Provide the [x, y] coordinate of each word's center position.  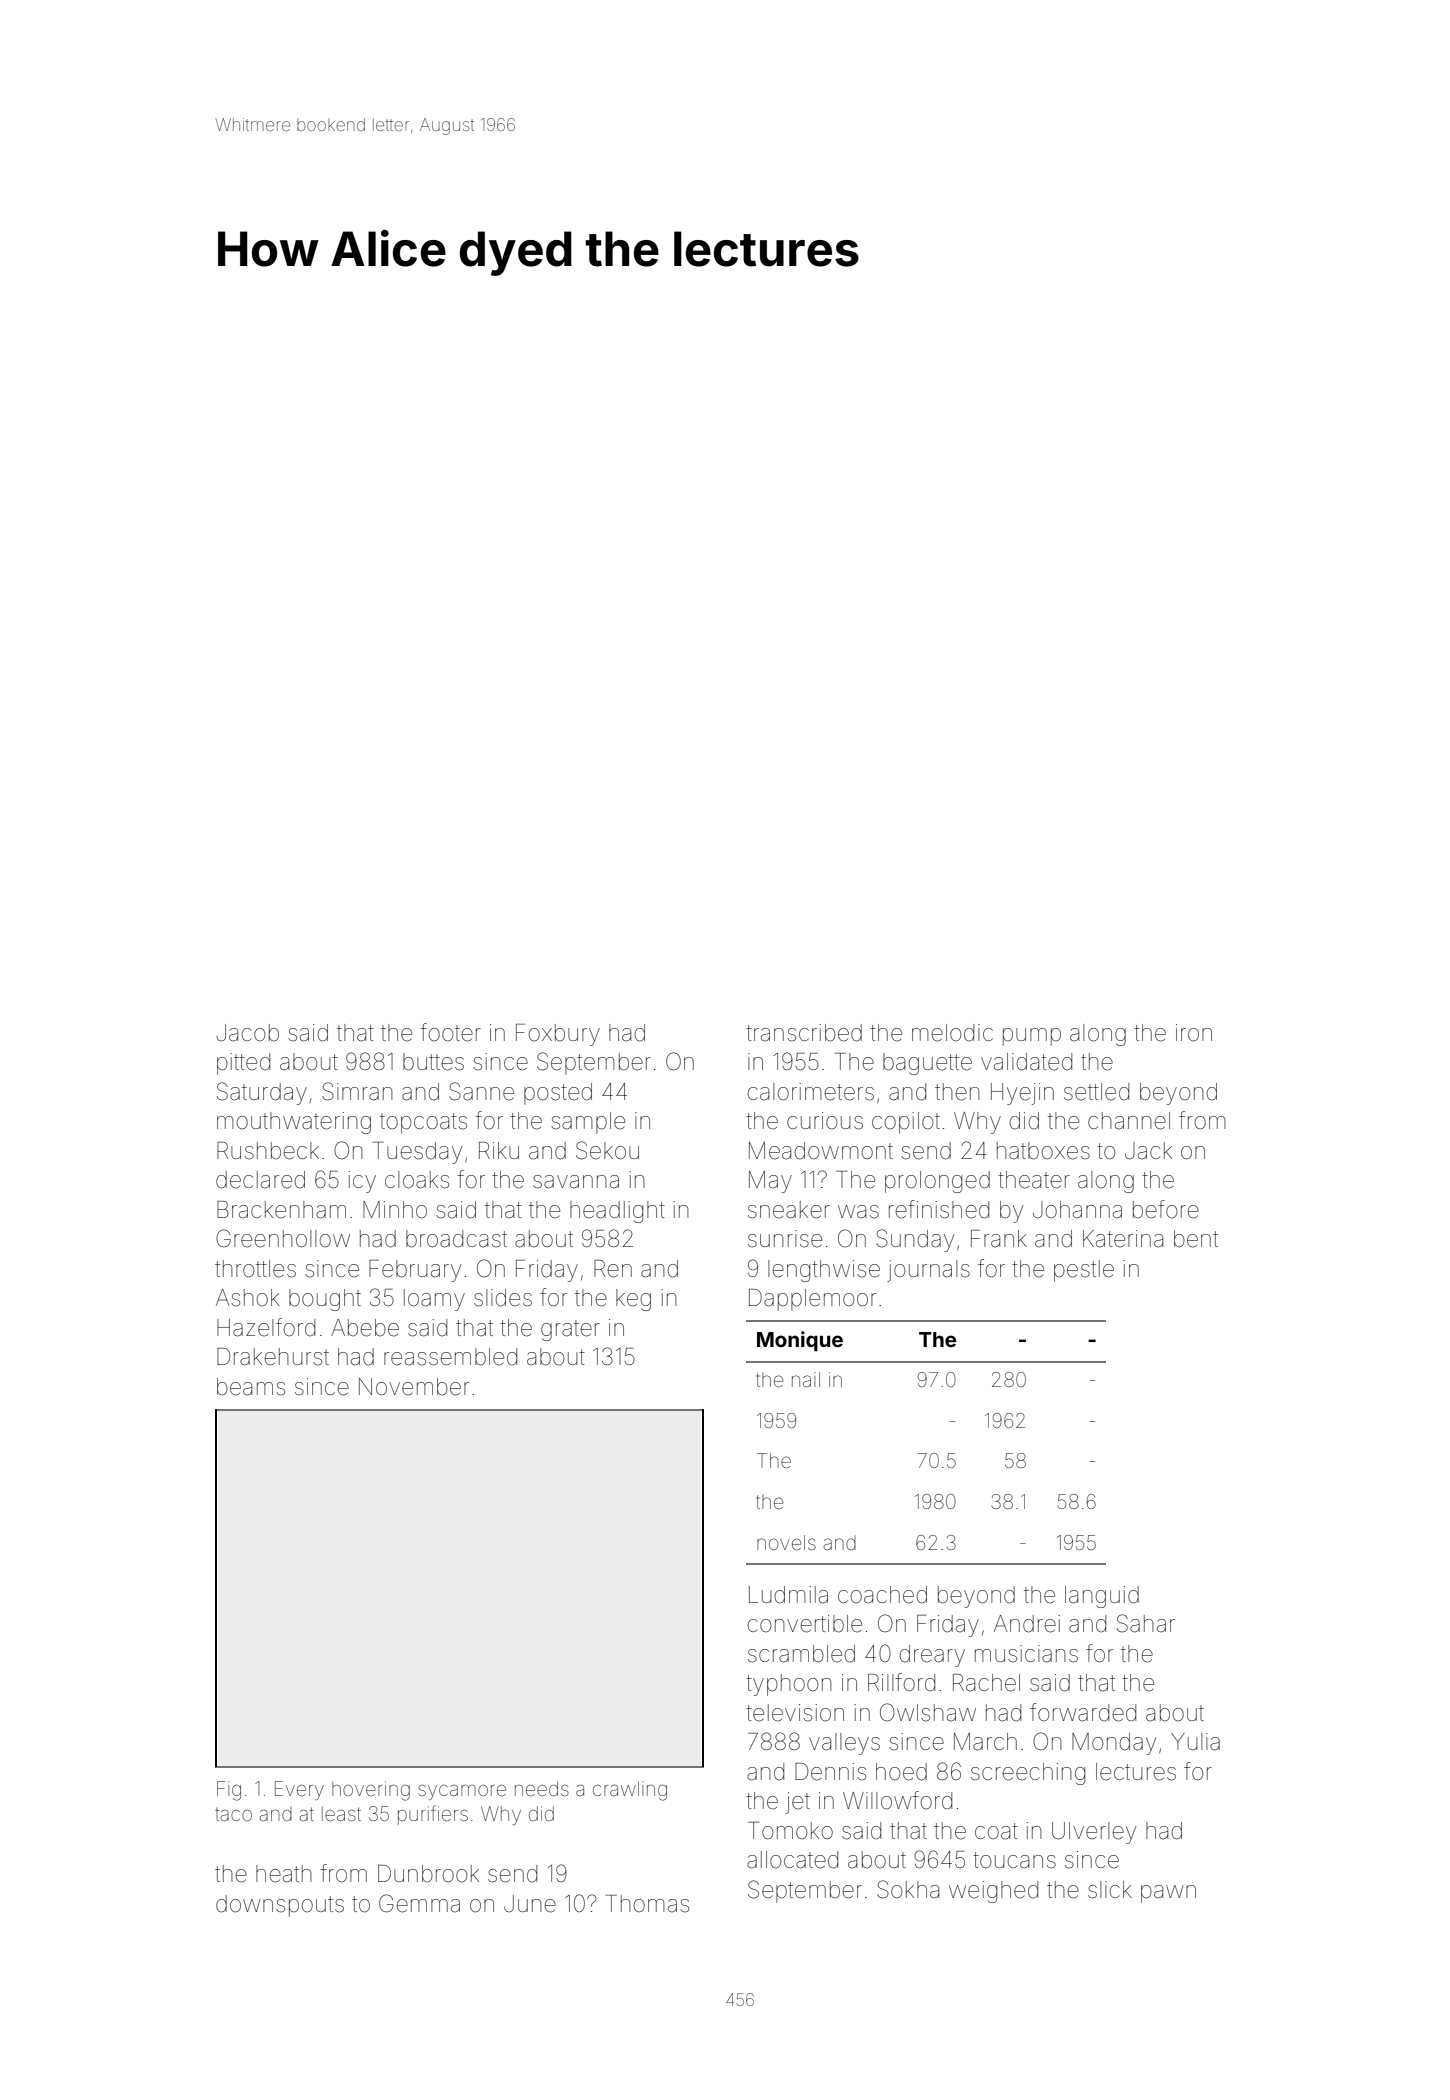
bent [1196, 1239]
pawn [1168, 1894]
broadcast [456, 1239]
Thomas [647, 1904]
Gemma [419, 1903]
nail [806, 1379]
